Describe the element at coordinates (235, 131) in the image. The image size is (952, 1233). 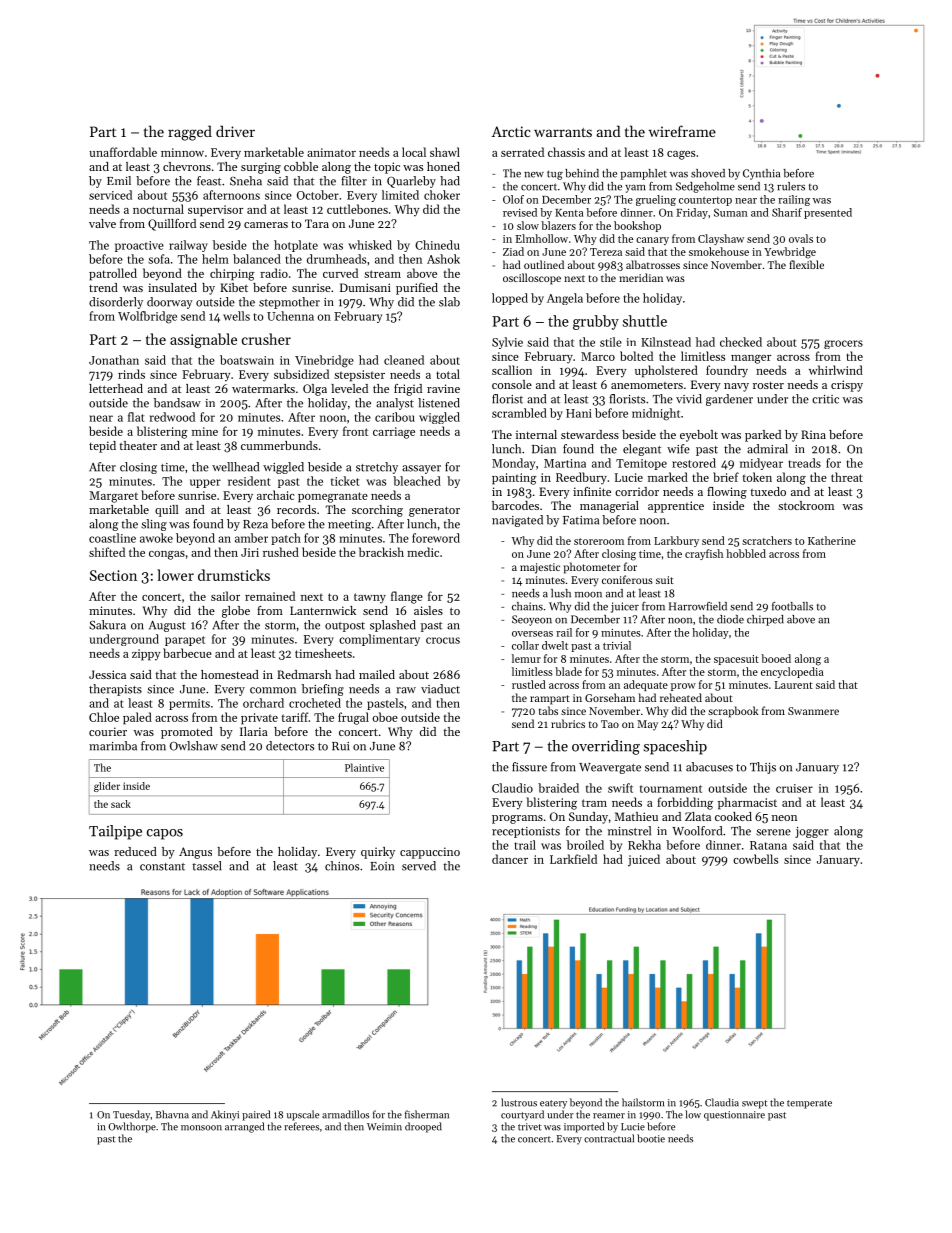
I see `driver` at that location.
